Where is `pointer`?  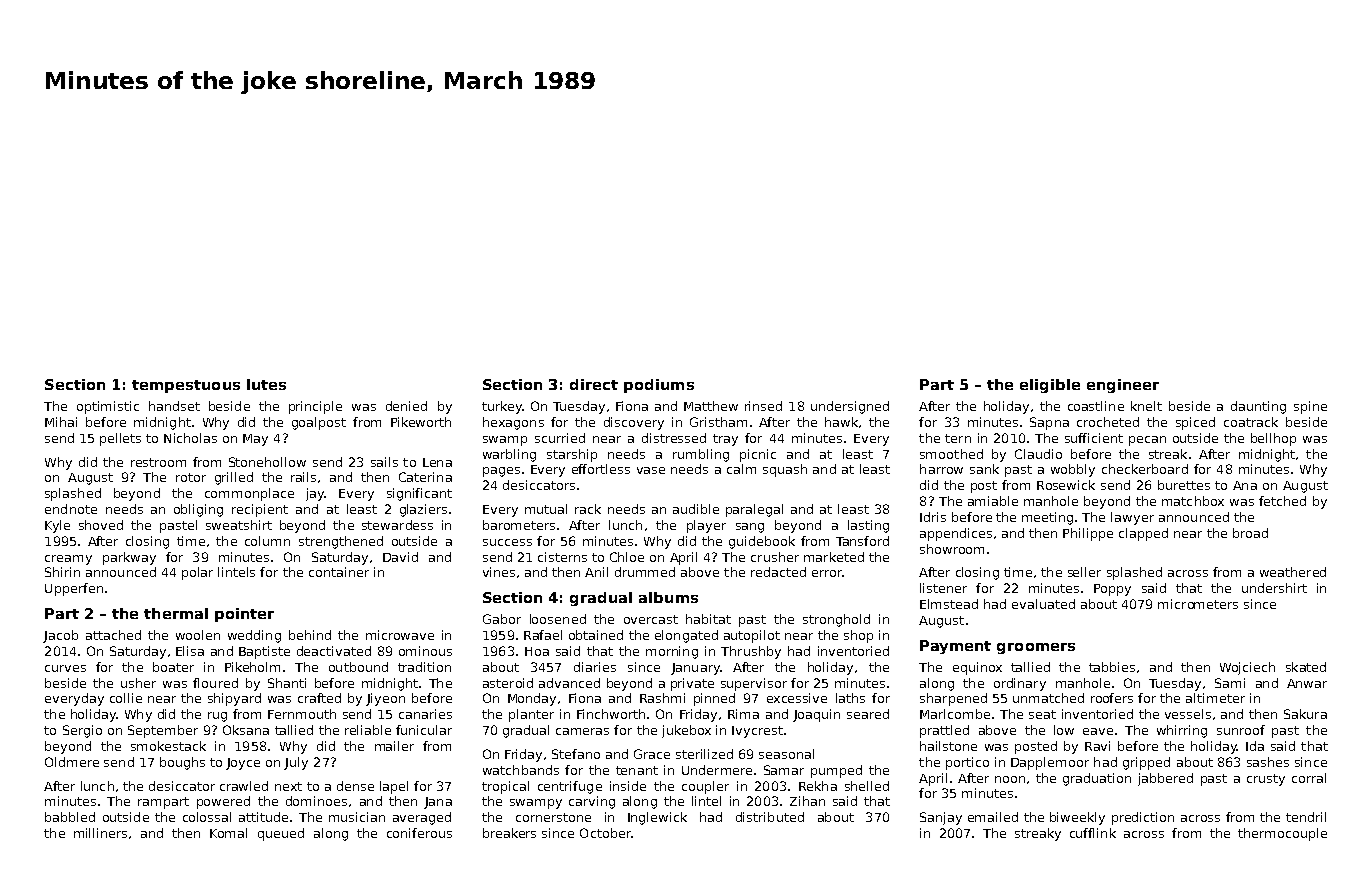
pointer is located at coordinates (244, 615).
